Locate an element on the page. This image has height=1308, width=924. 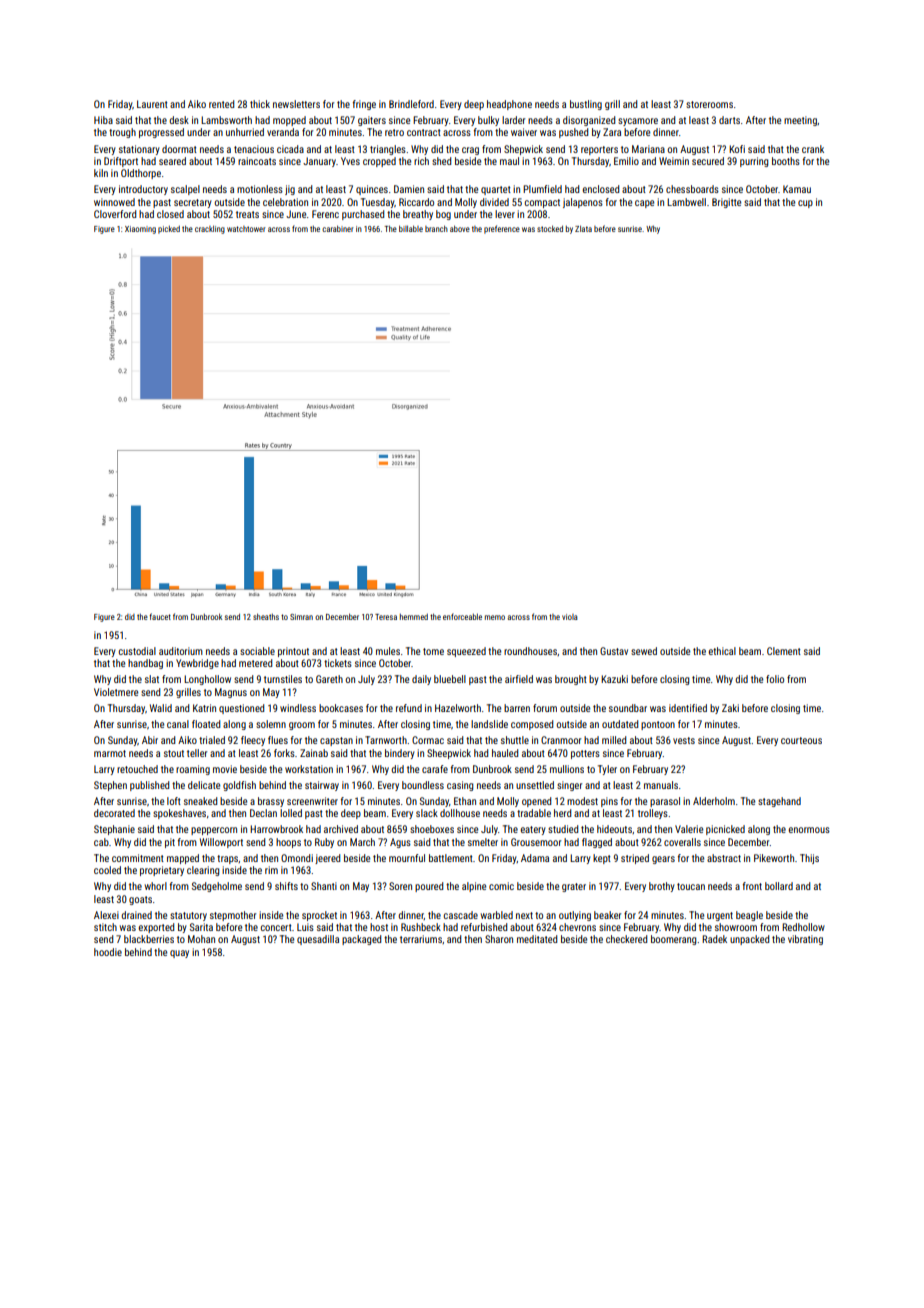
ethical is located at coordinates (722, 651).
